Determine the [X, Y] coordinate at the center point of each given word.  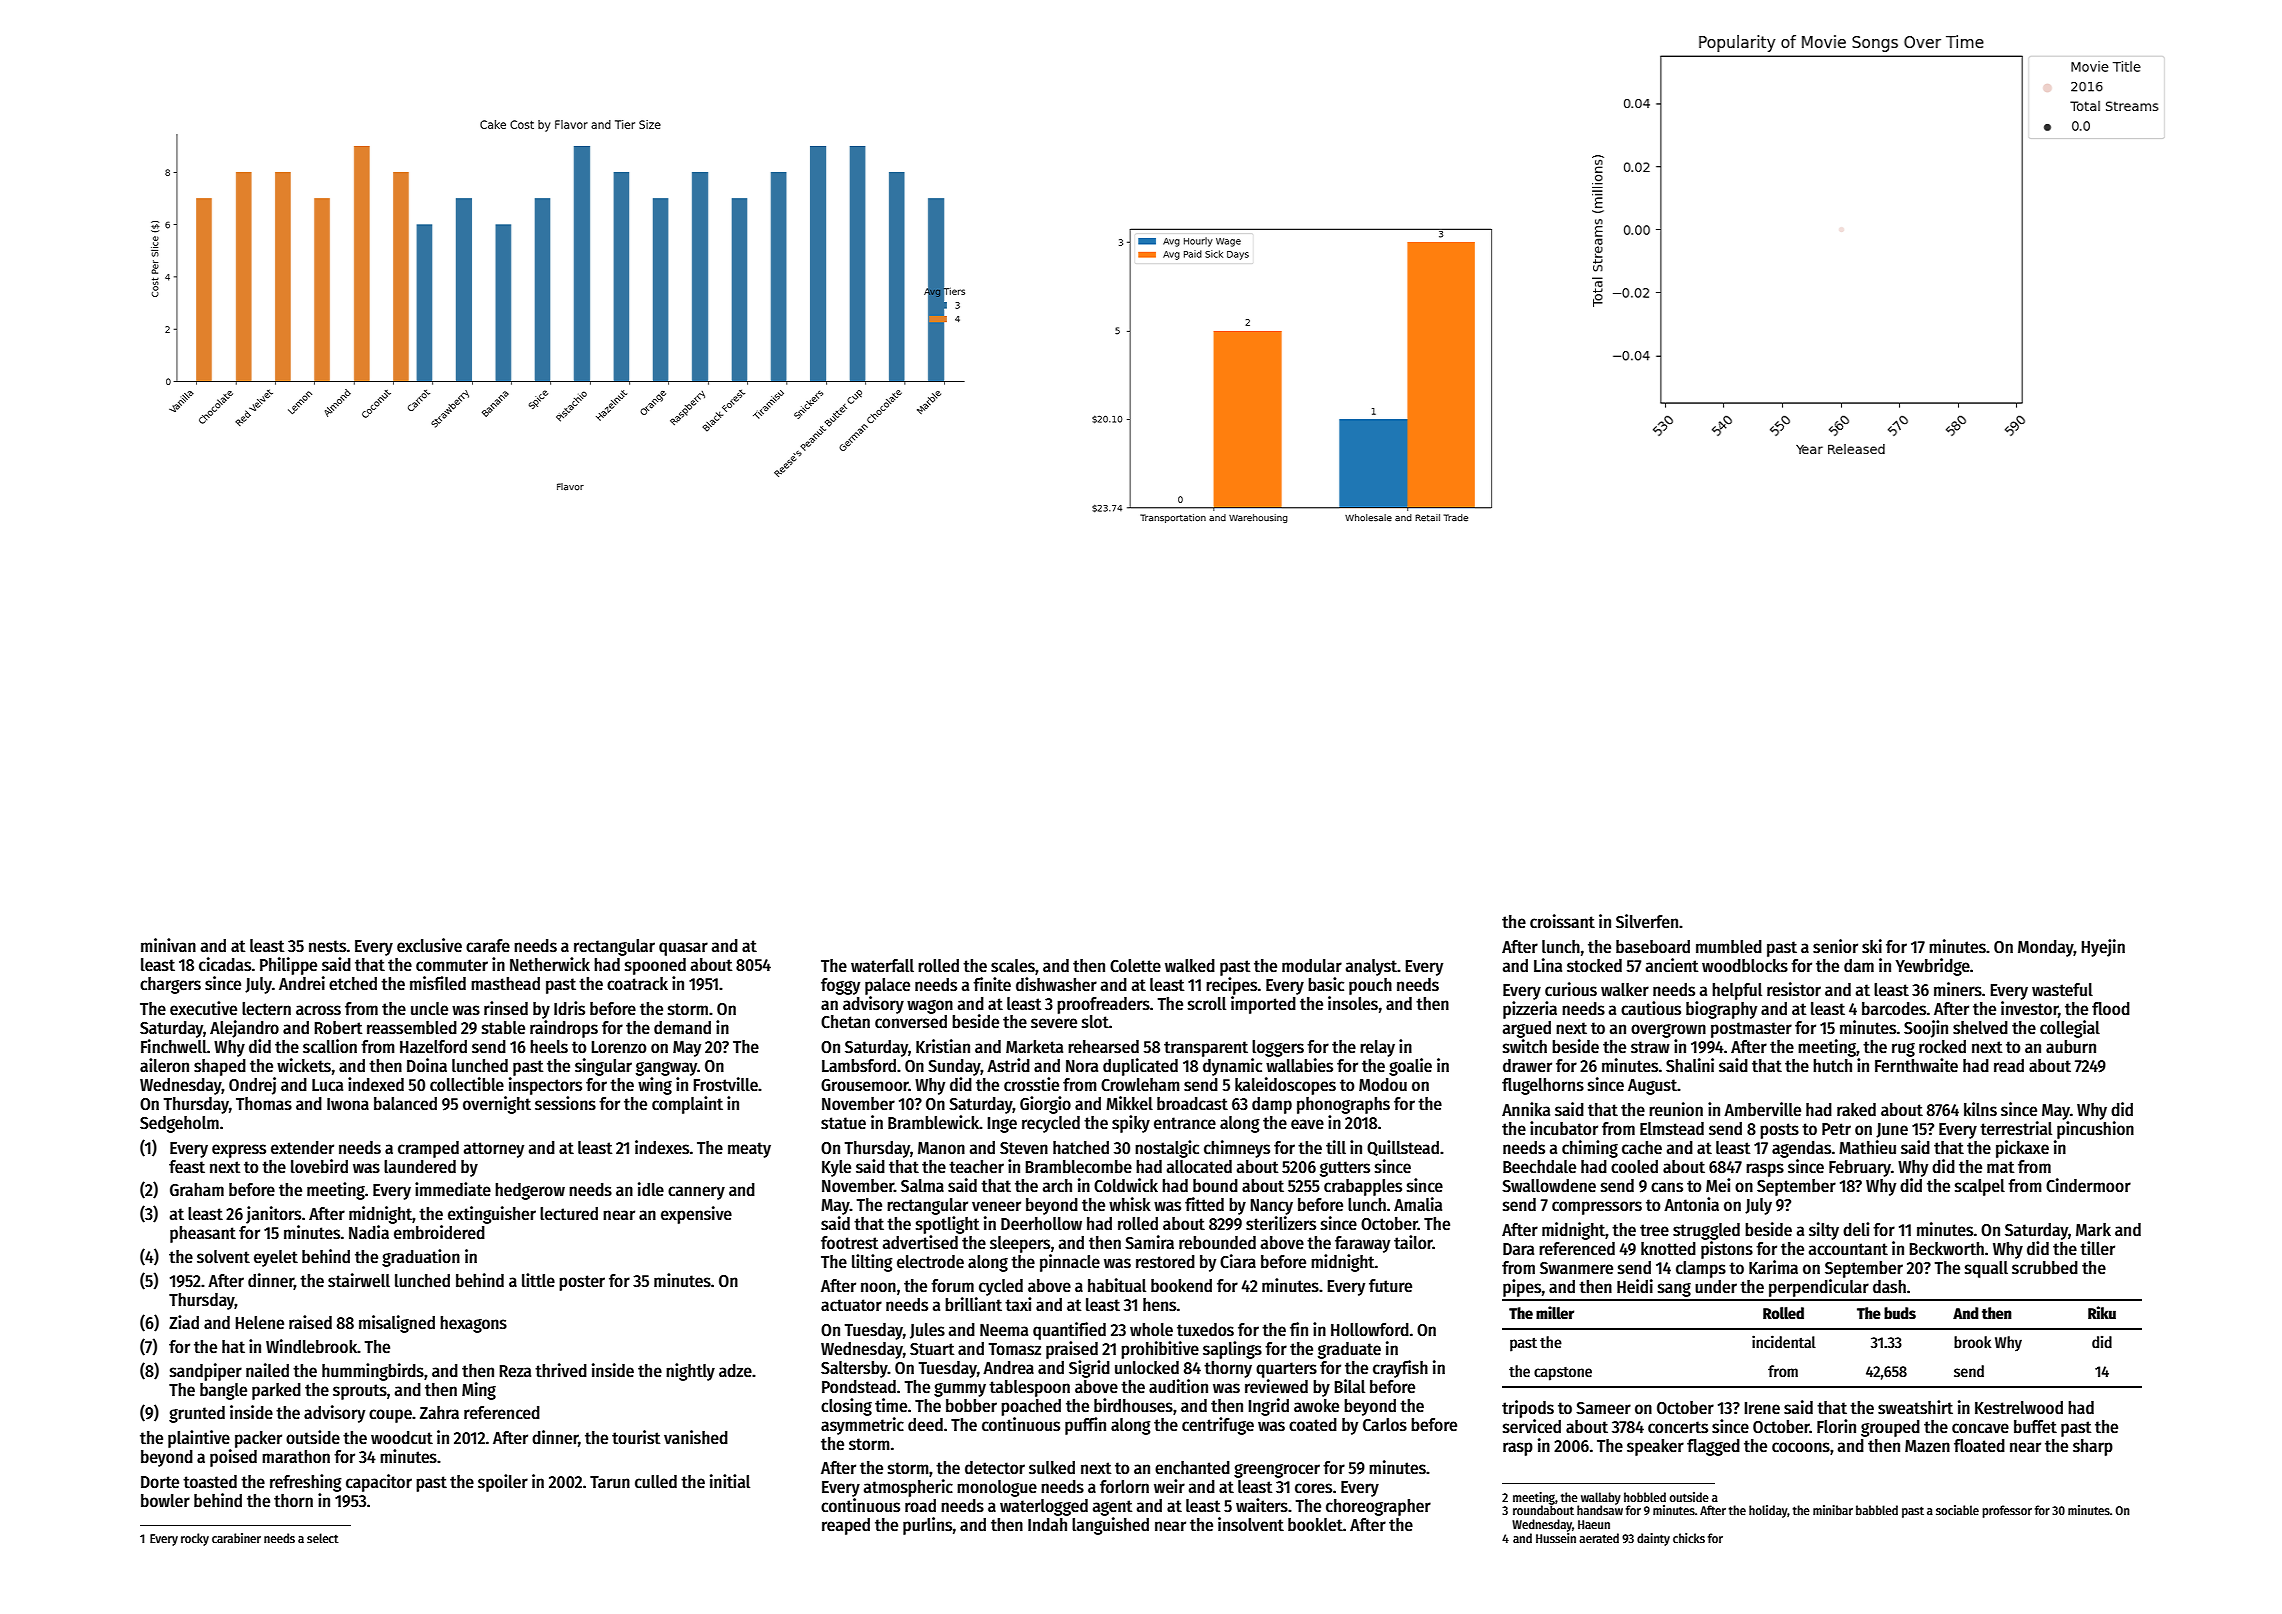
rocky [195, 1539]
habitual [1117, 1285]
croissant [1562, 921]
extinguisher [492, 1215]
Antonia [1691, 1204]
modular [1312, 966]
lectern [266, 1009]
